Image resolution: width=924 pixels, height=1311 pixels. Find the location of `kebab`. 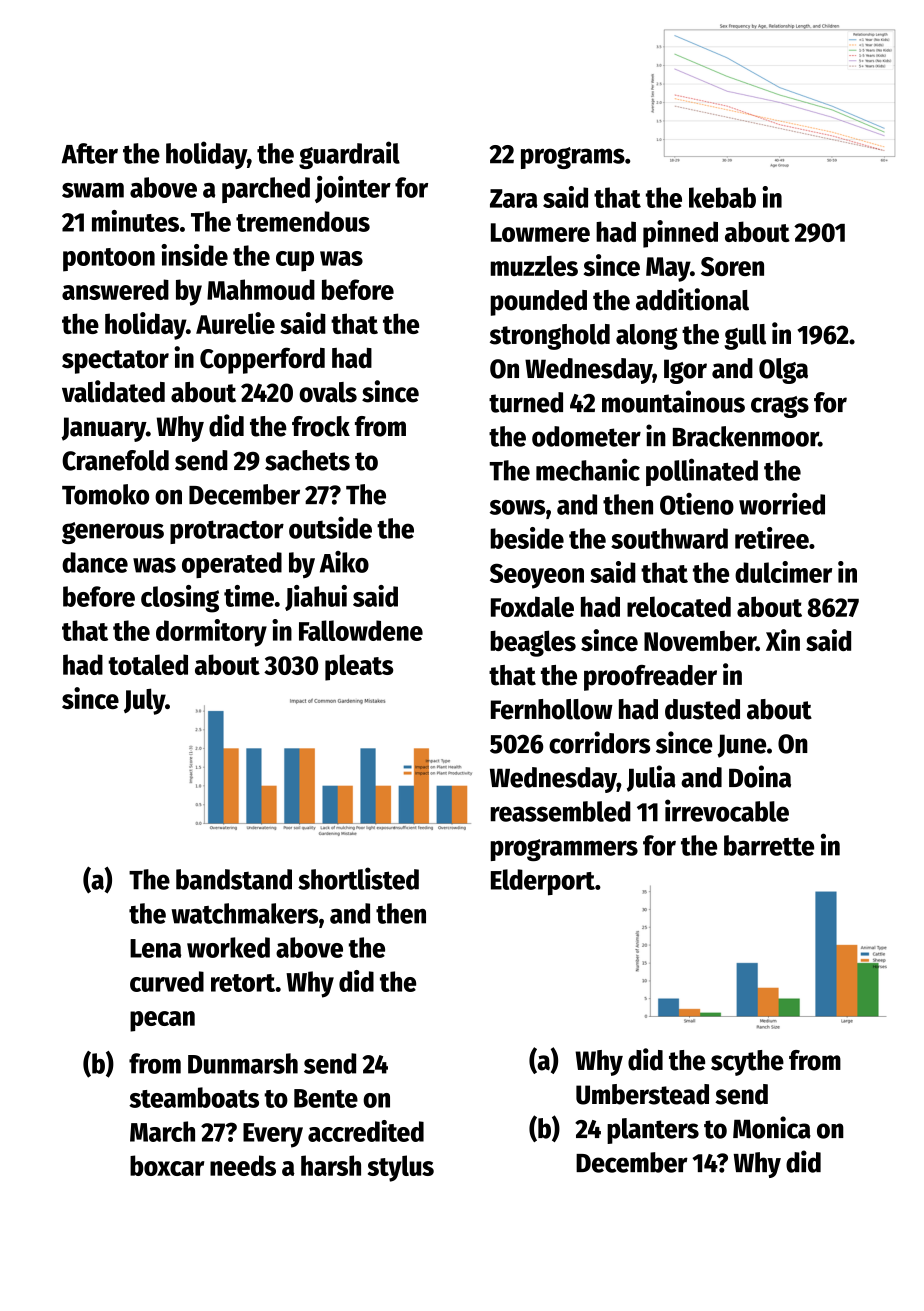

kebab is located at coordinates (722, 197).
